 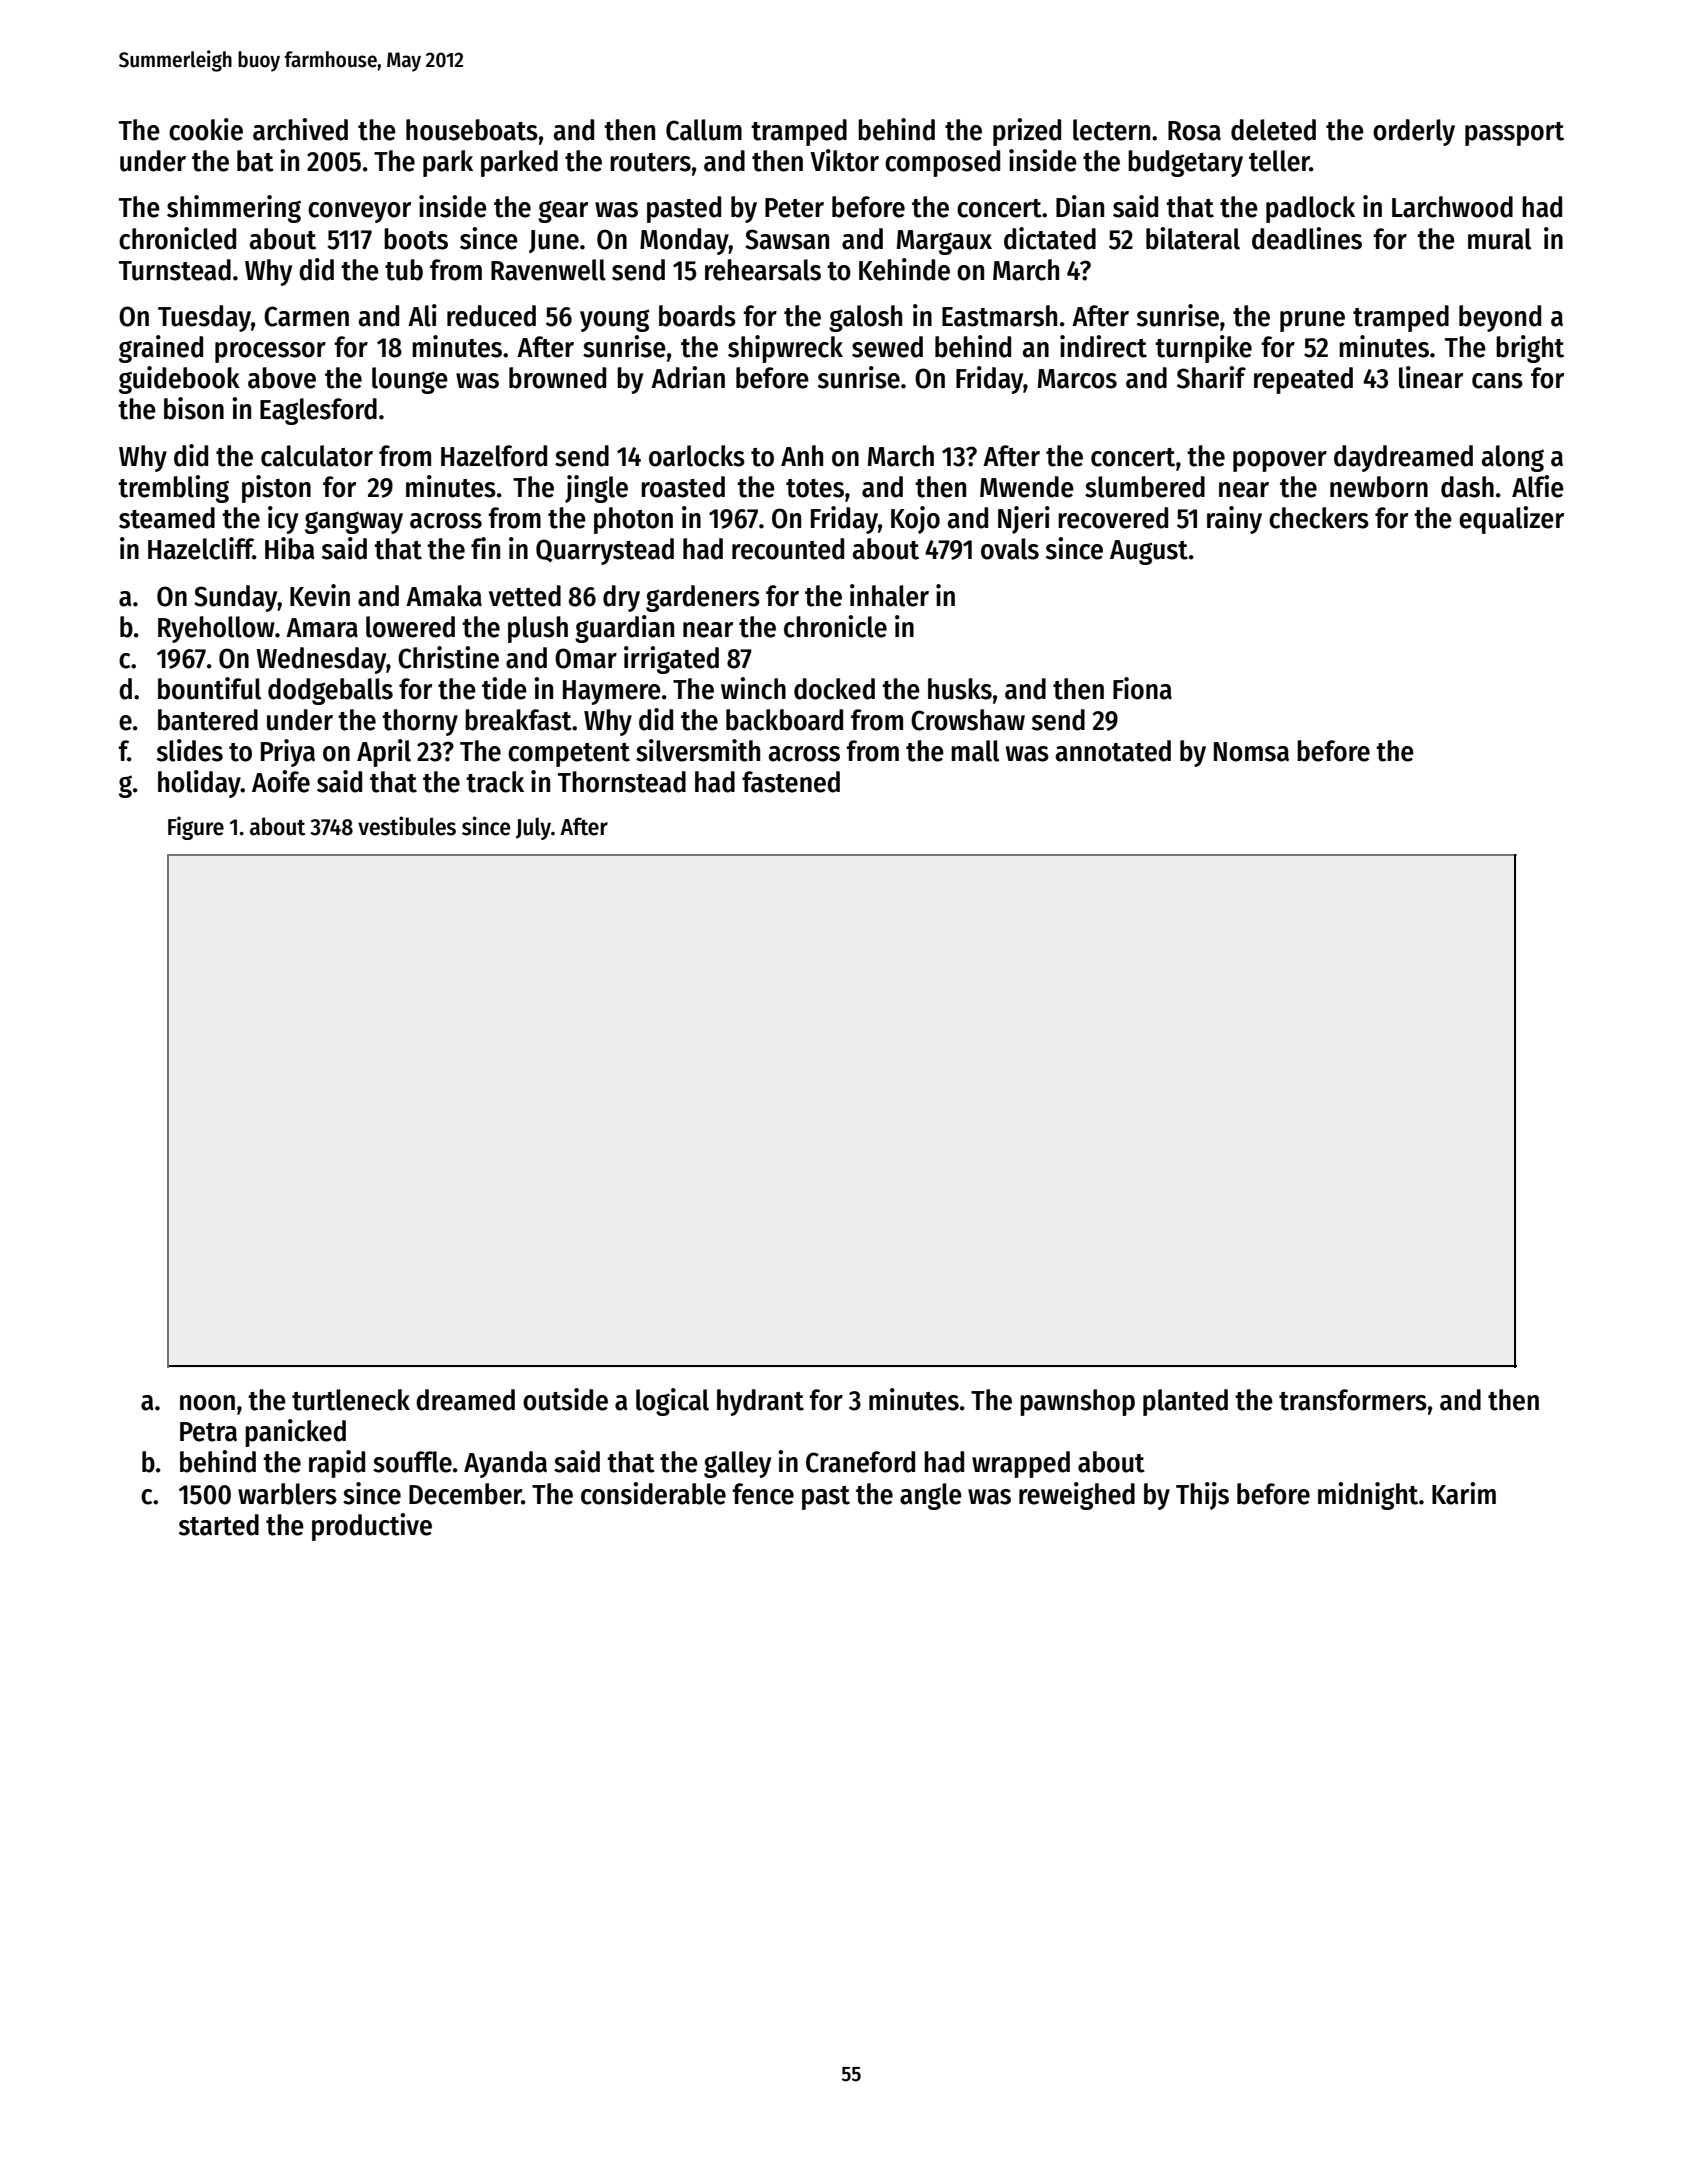 I want to click on Adrian, so click(x=688, y=377).
